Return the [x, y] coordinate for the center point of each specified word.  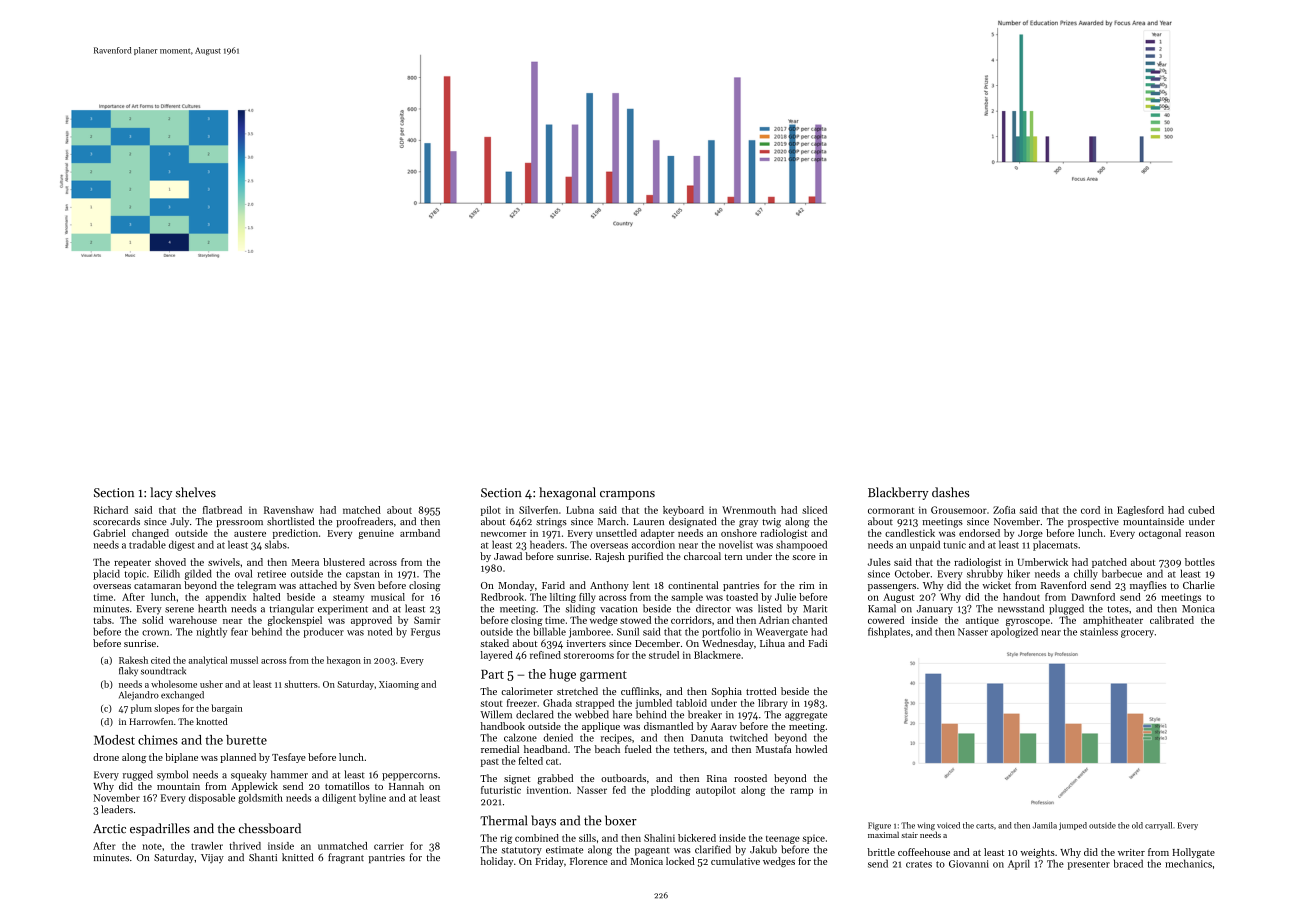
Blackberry [898, 493]
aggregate [806, 716]
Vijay [212, 858]
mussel [244, 660]
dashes [951, 492]
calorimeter [527, 691]
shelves [196, 492]
